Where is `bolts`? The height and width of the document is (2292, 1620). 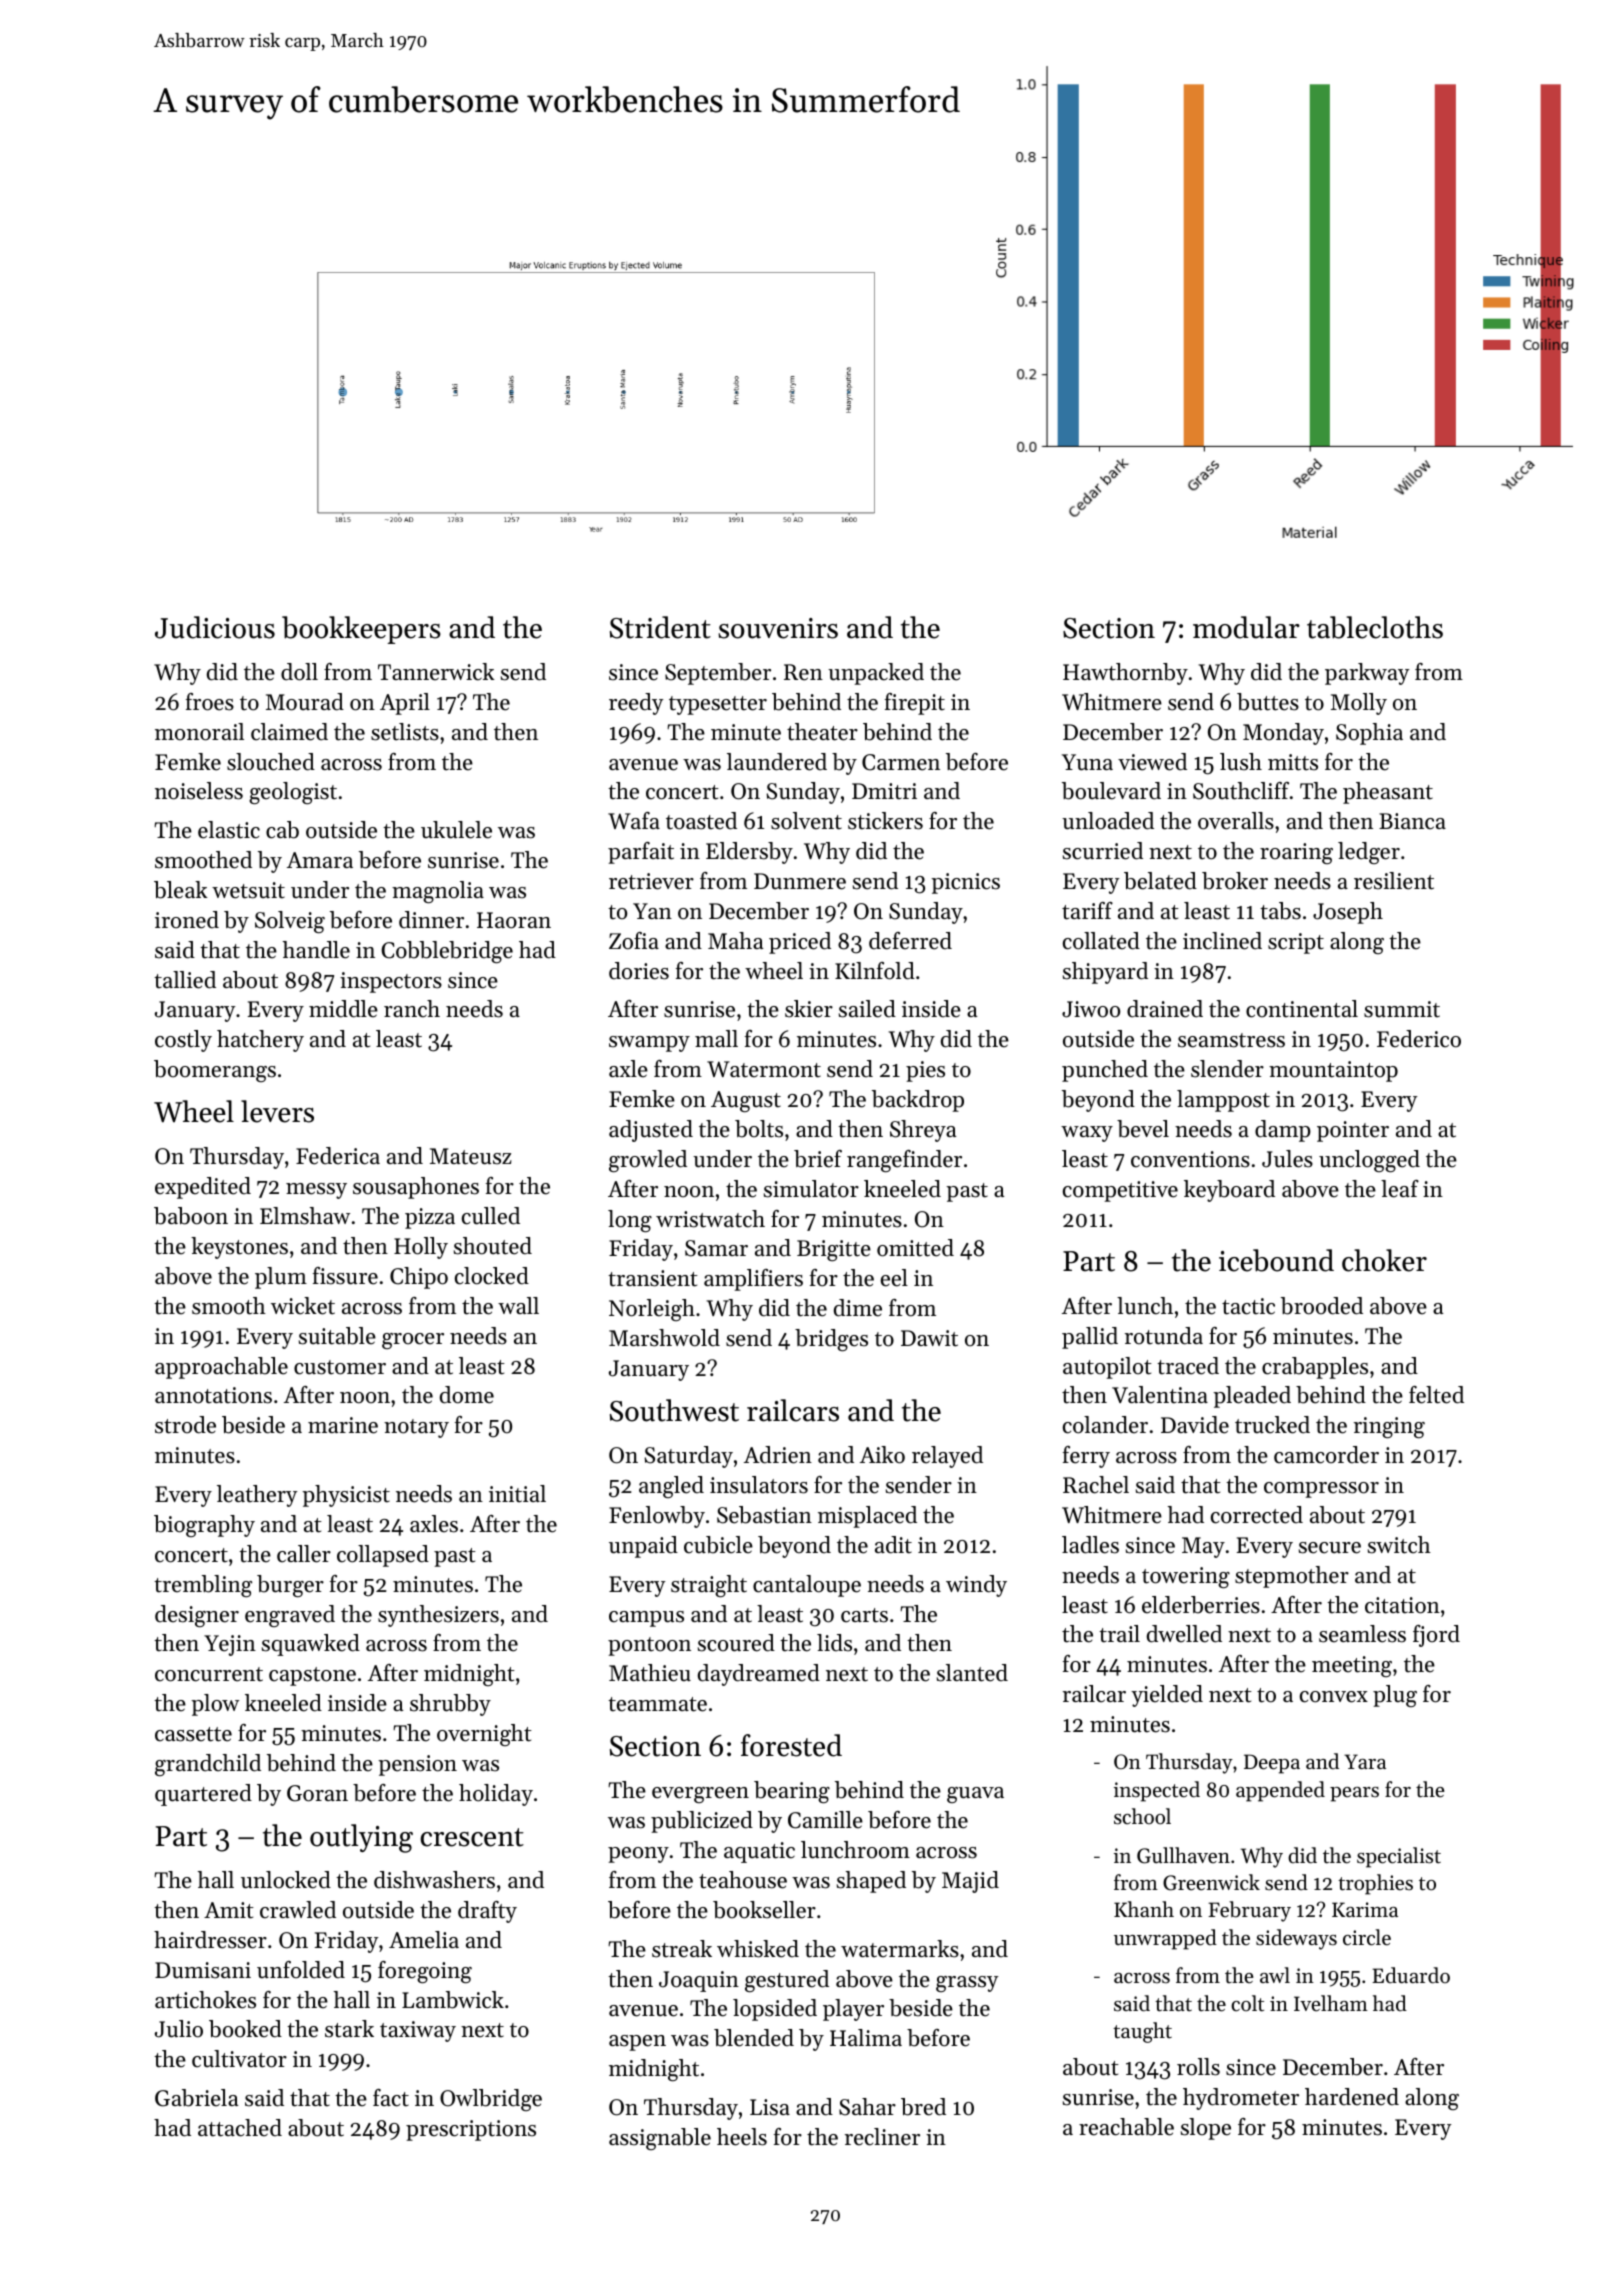
bolts is located at coordinates (759, 1129).
